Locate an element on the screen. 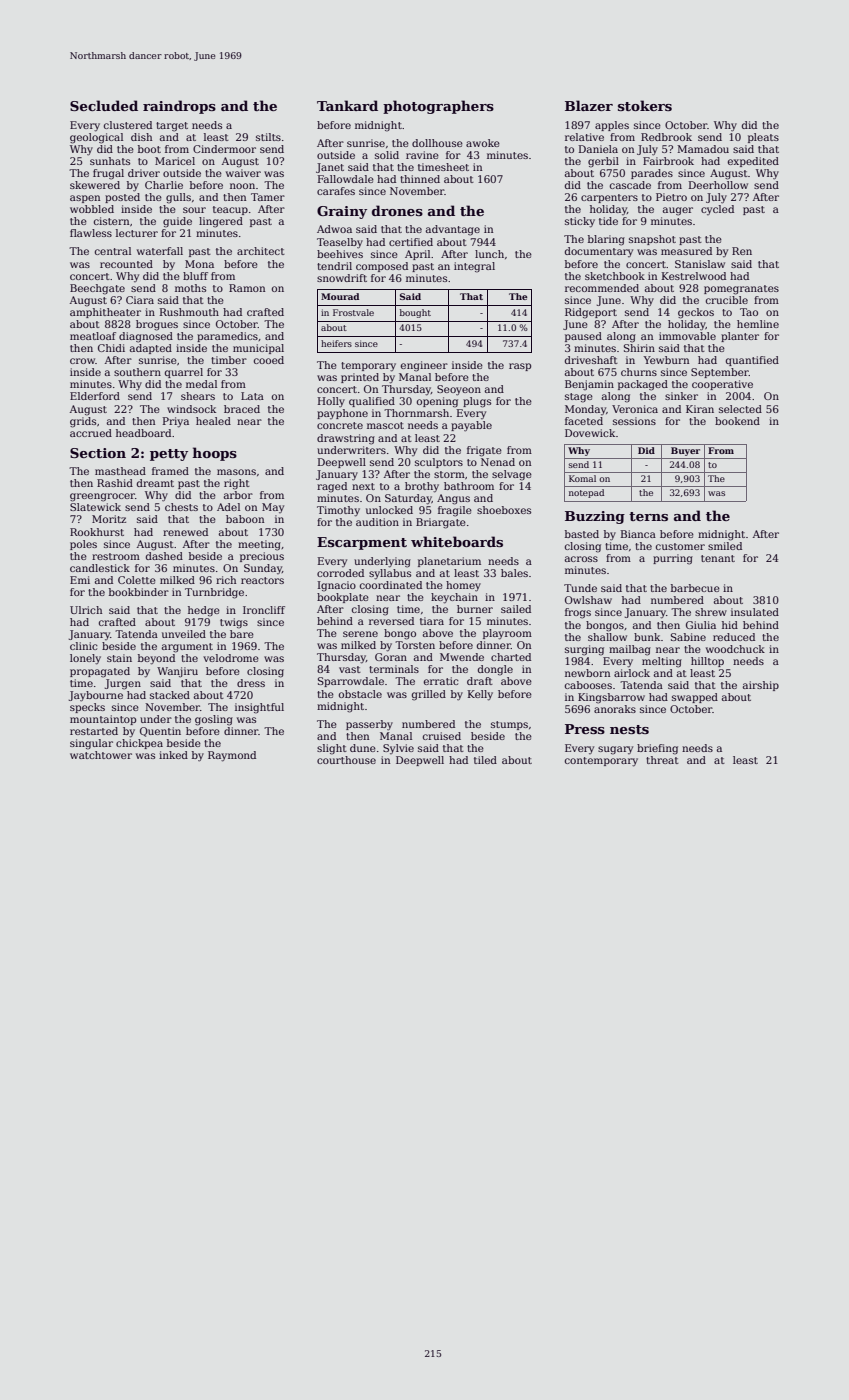 This screenshot has width=849, height=1400. Tankard is located at coordinates (347, 105).
